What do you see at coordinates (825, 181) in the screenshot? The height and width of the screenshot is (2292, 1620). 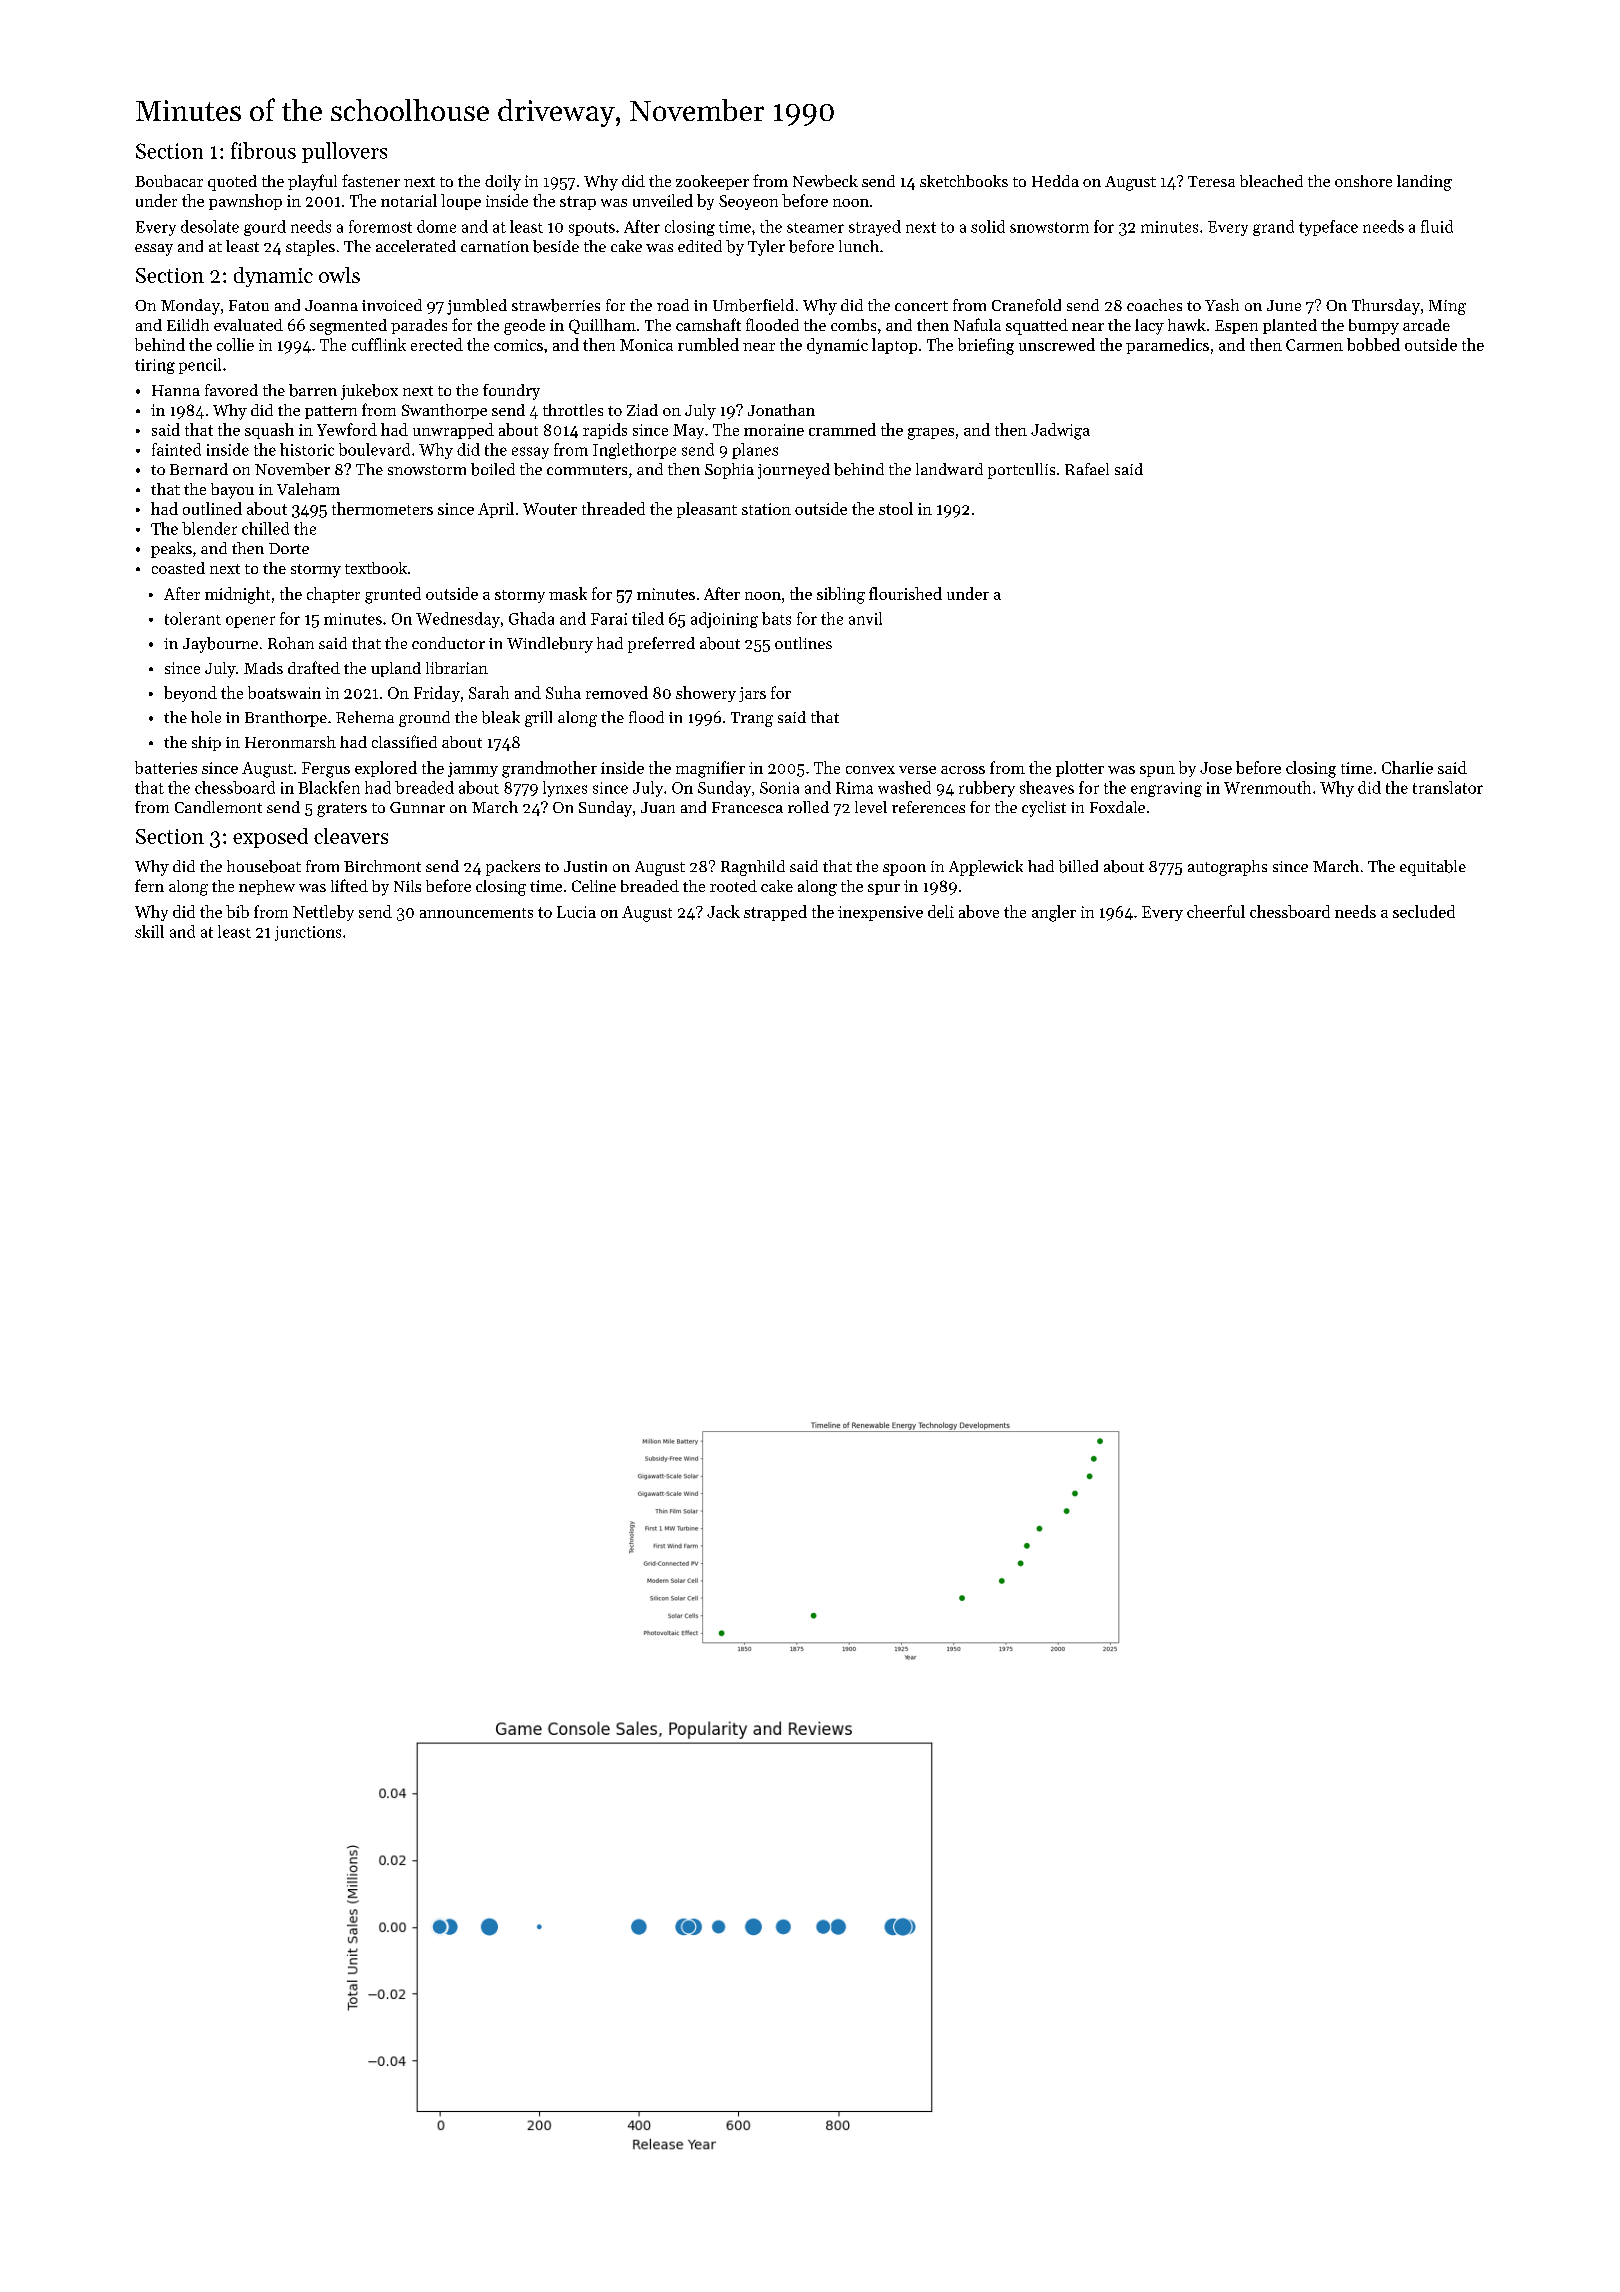 I see `Newbeck` at bounding box center [825, 181].
